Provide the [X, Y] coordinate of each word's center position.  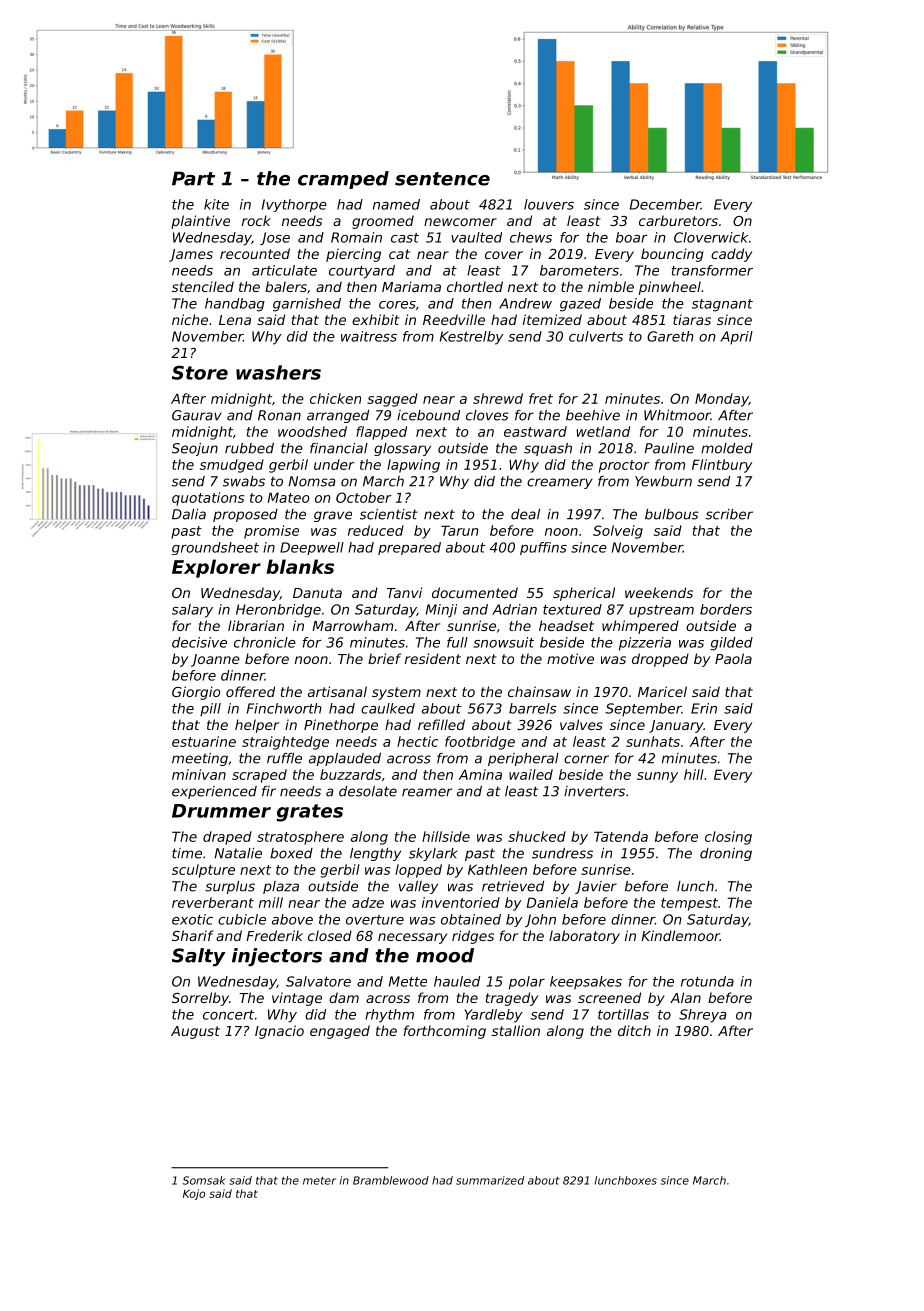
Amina [480, 774]
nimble [611, 286]
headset [566, 625]
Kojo [194, 1194]
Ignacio [279, 1032]
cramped [343, 180]
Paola [733, 658]
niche [190, 319]
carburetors [678, 220]
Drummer [221, 811]
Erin [704, 708]
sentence [442, 179]
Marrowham [352, 625]
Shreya [702, 1016]
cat [399, 254]
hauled [457, 981]
